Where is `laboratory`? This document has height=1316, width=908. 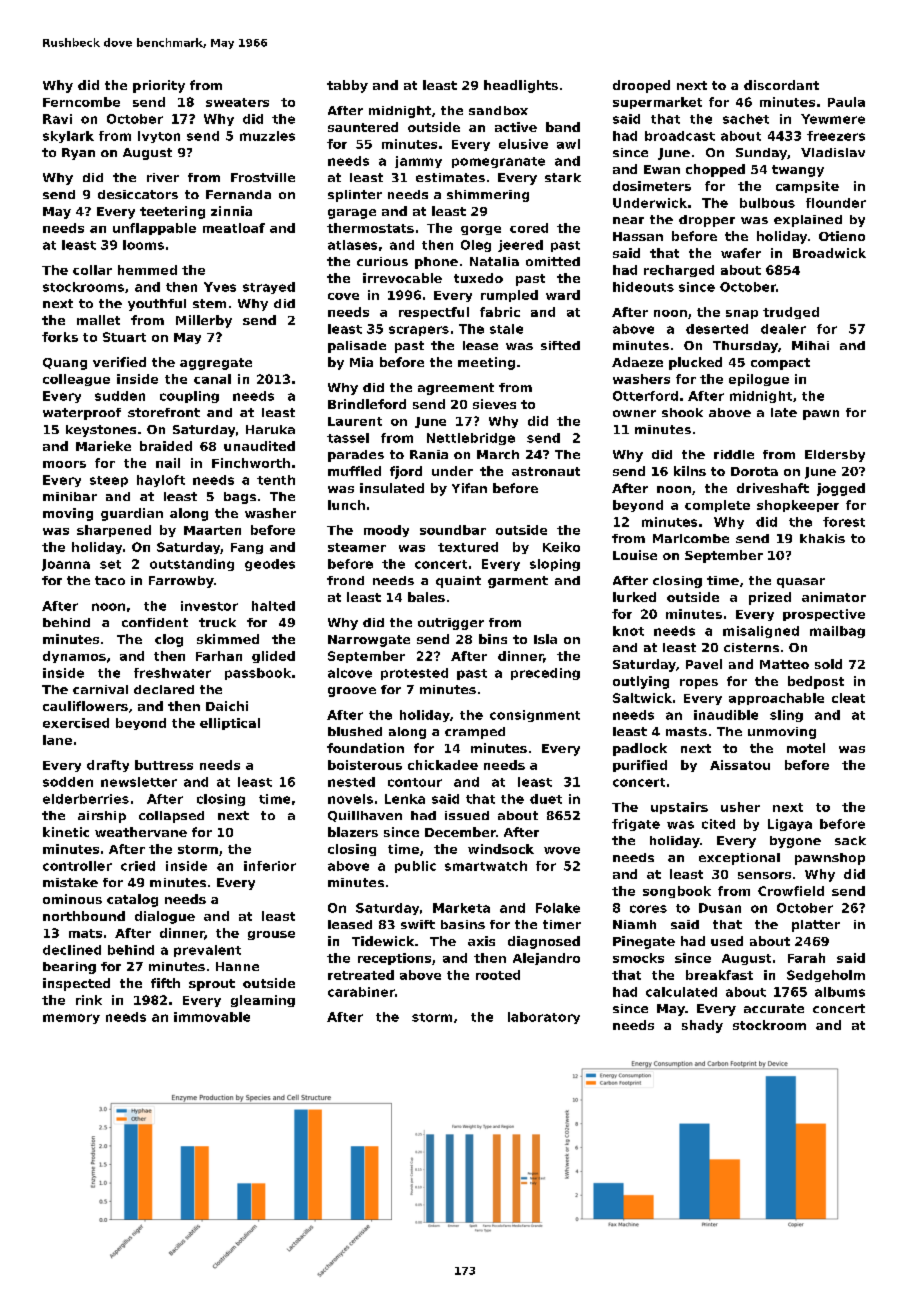
laboratory is located at coordinates (544, 1018).
